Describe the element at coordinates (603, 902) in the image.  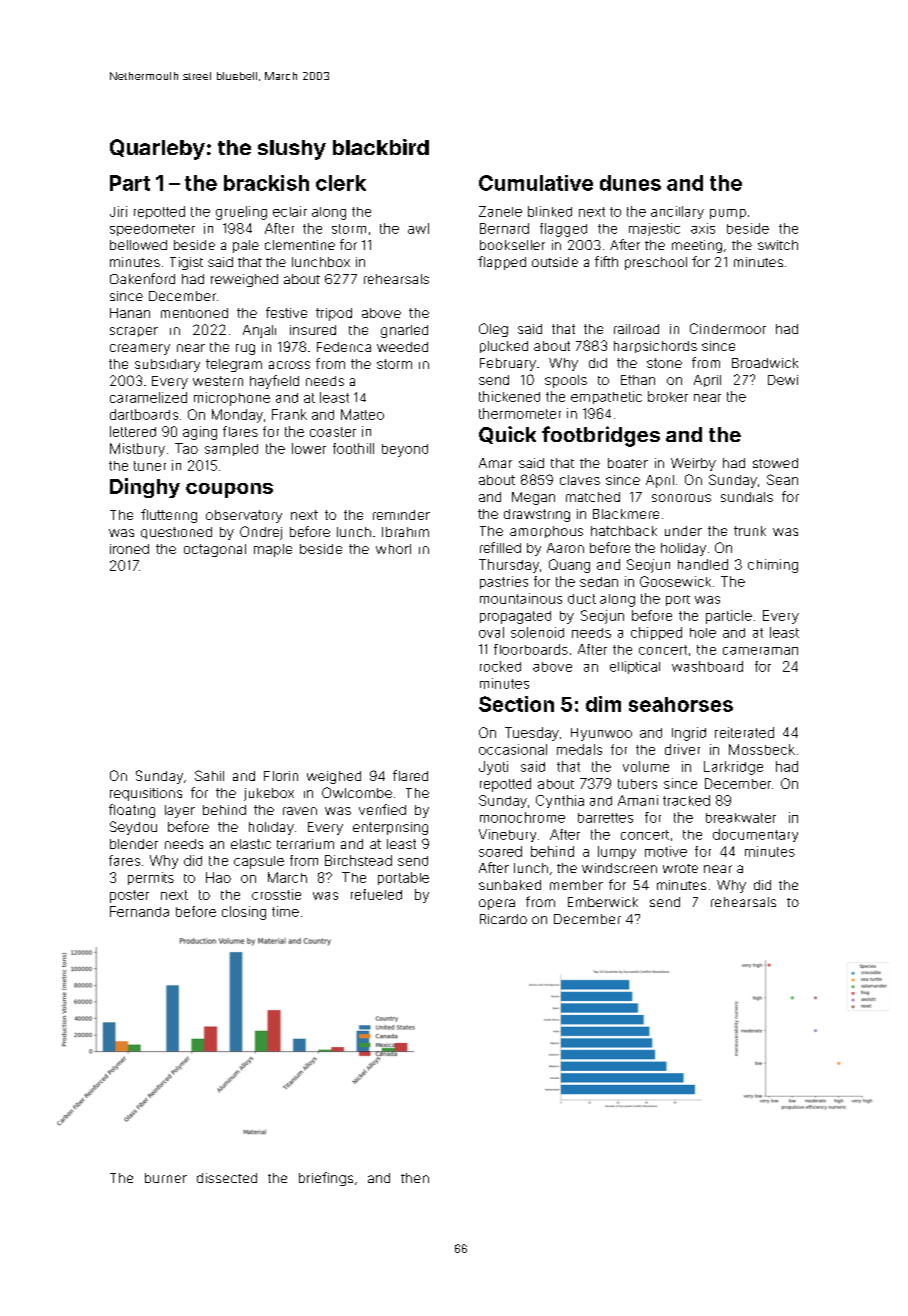
I see `Emberwick` at that location.
